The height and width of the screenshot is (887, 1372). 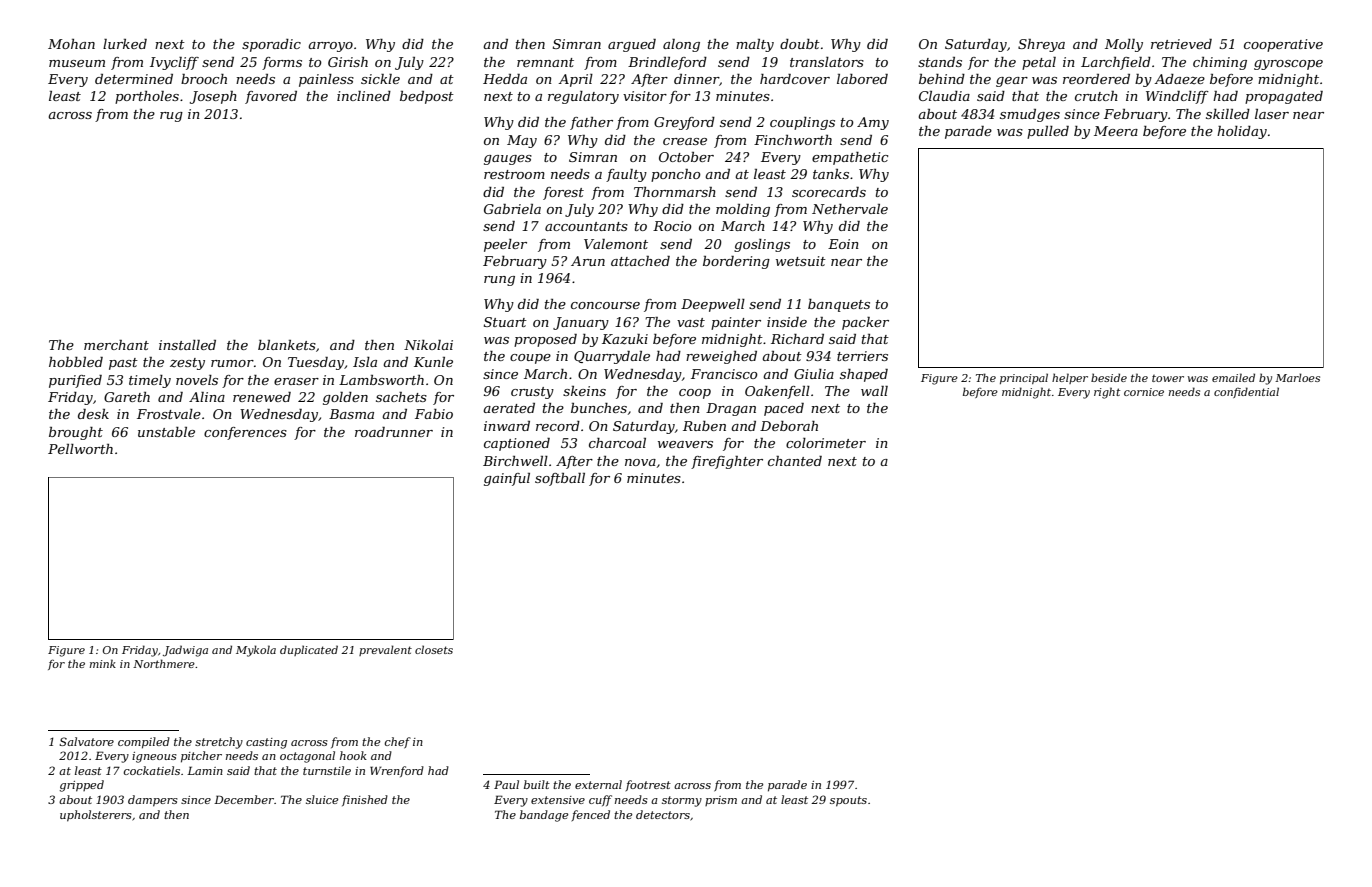 What do you see at coordinates (499, 281) in the screenshot?
I see `rung` at bounding box center [499, 281].
